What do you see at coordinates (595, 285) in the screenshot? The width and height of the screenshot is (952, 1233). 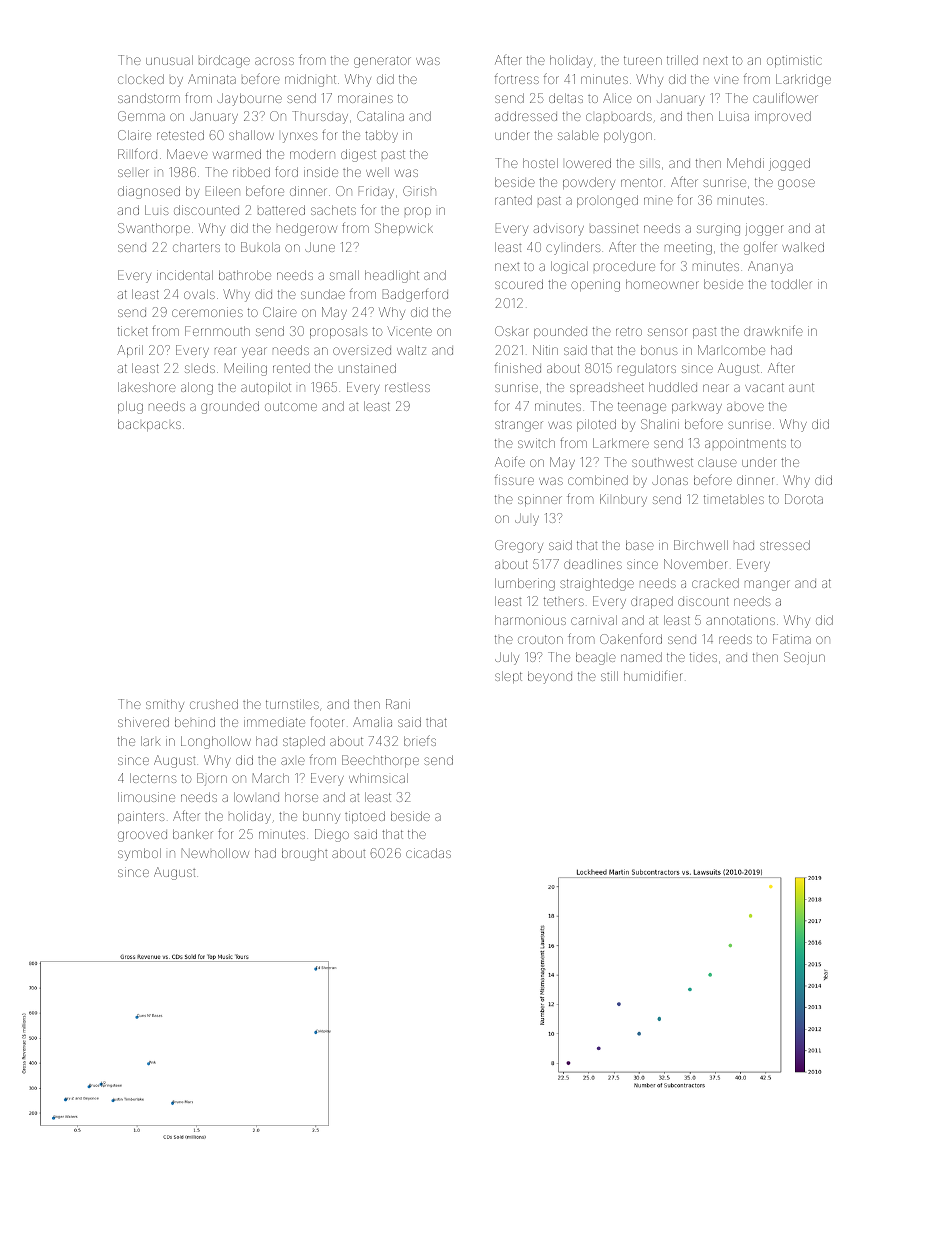 I see `opening` at bounding box center [595, 285].
